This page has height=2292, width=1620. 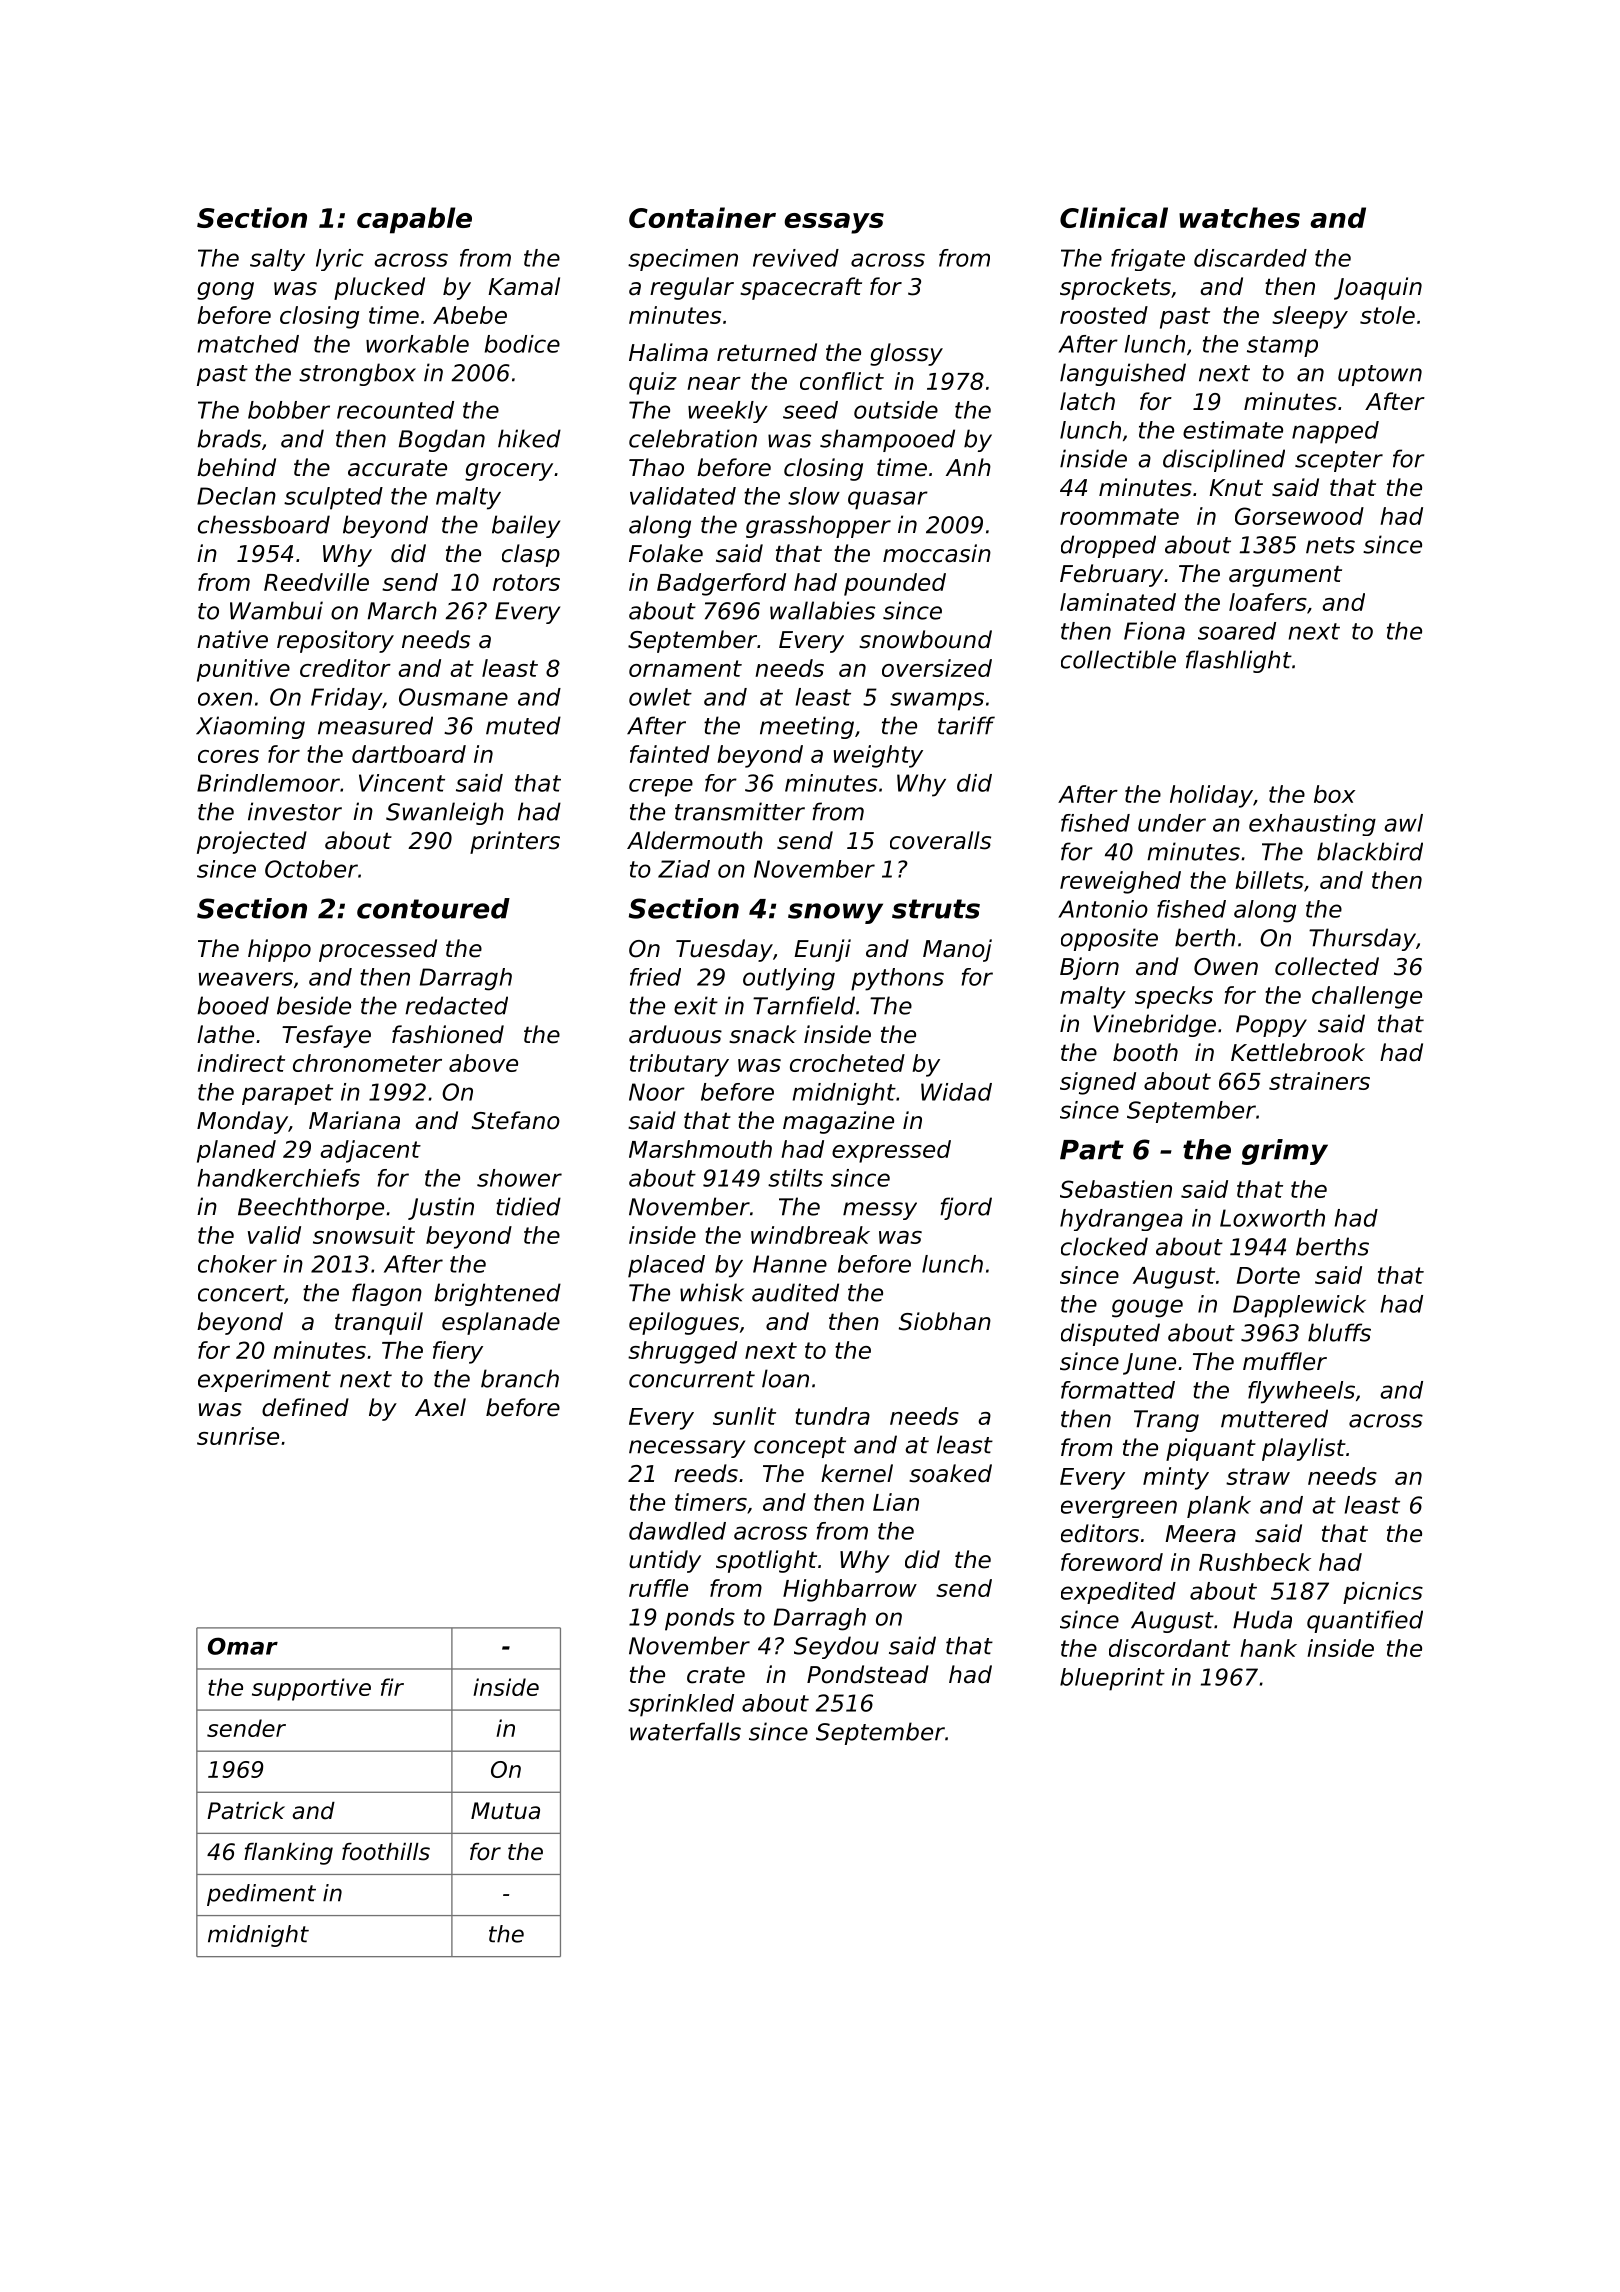 What do you see at coordinates (354, 1120) in the page?
I see `Mariana` at bounding box center [354, 1120].
